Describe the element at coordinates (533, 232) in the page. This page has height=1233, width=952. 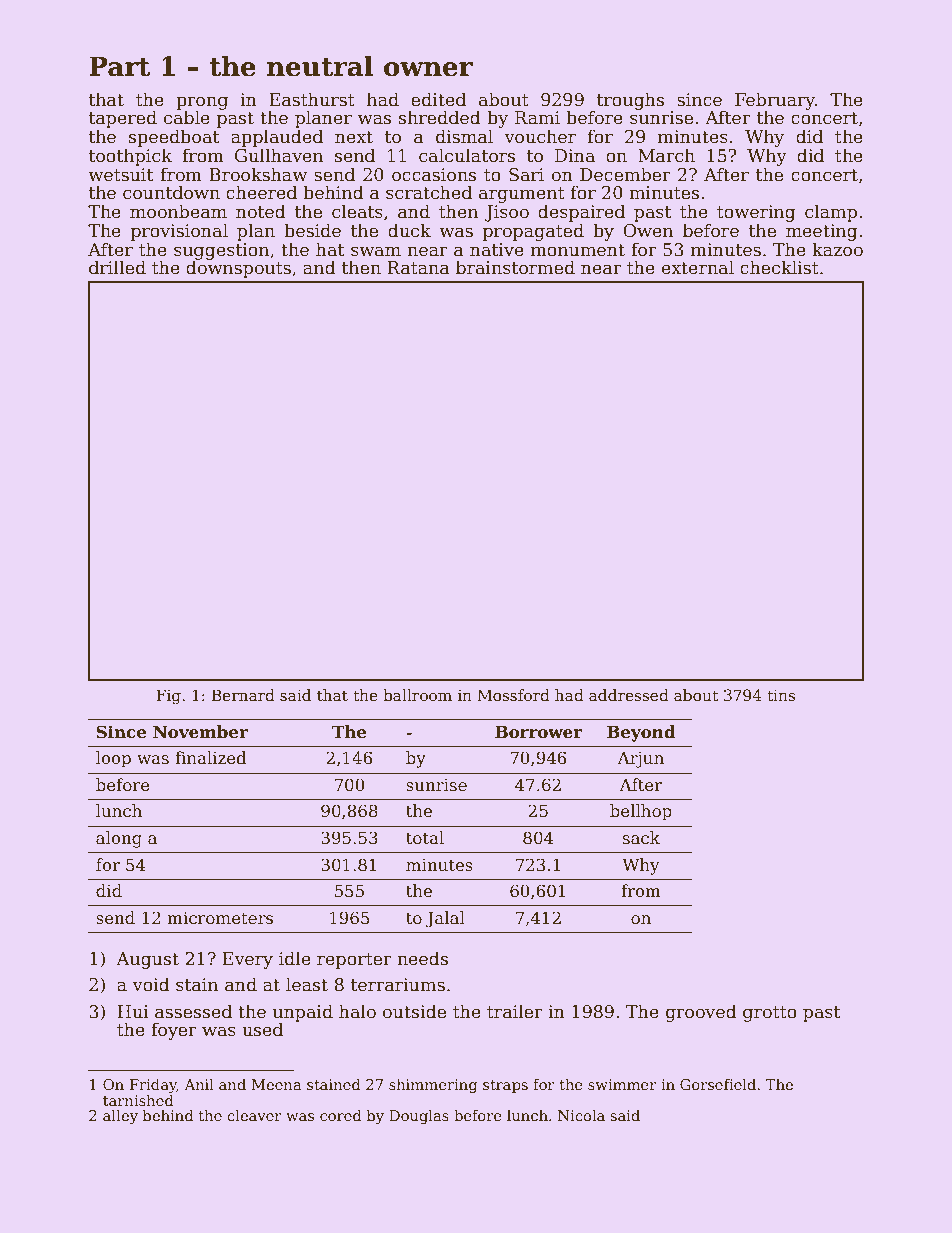
I see `propagated` at that location.
